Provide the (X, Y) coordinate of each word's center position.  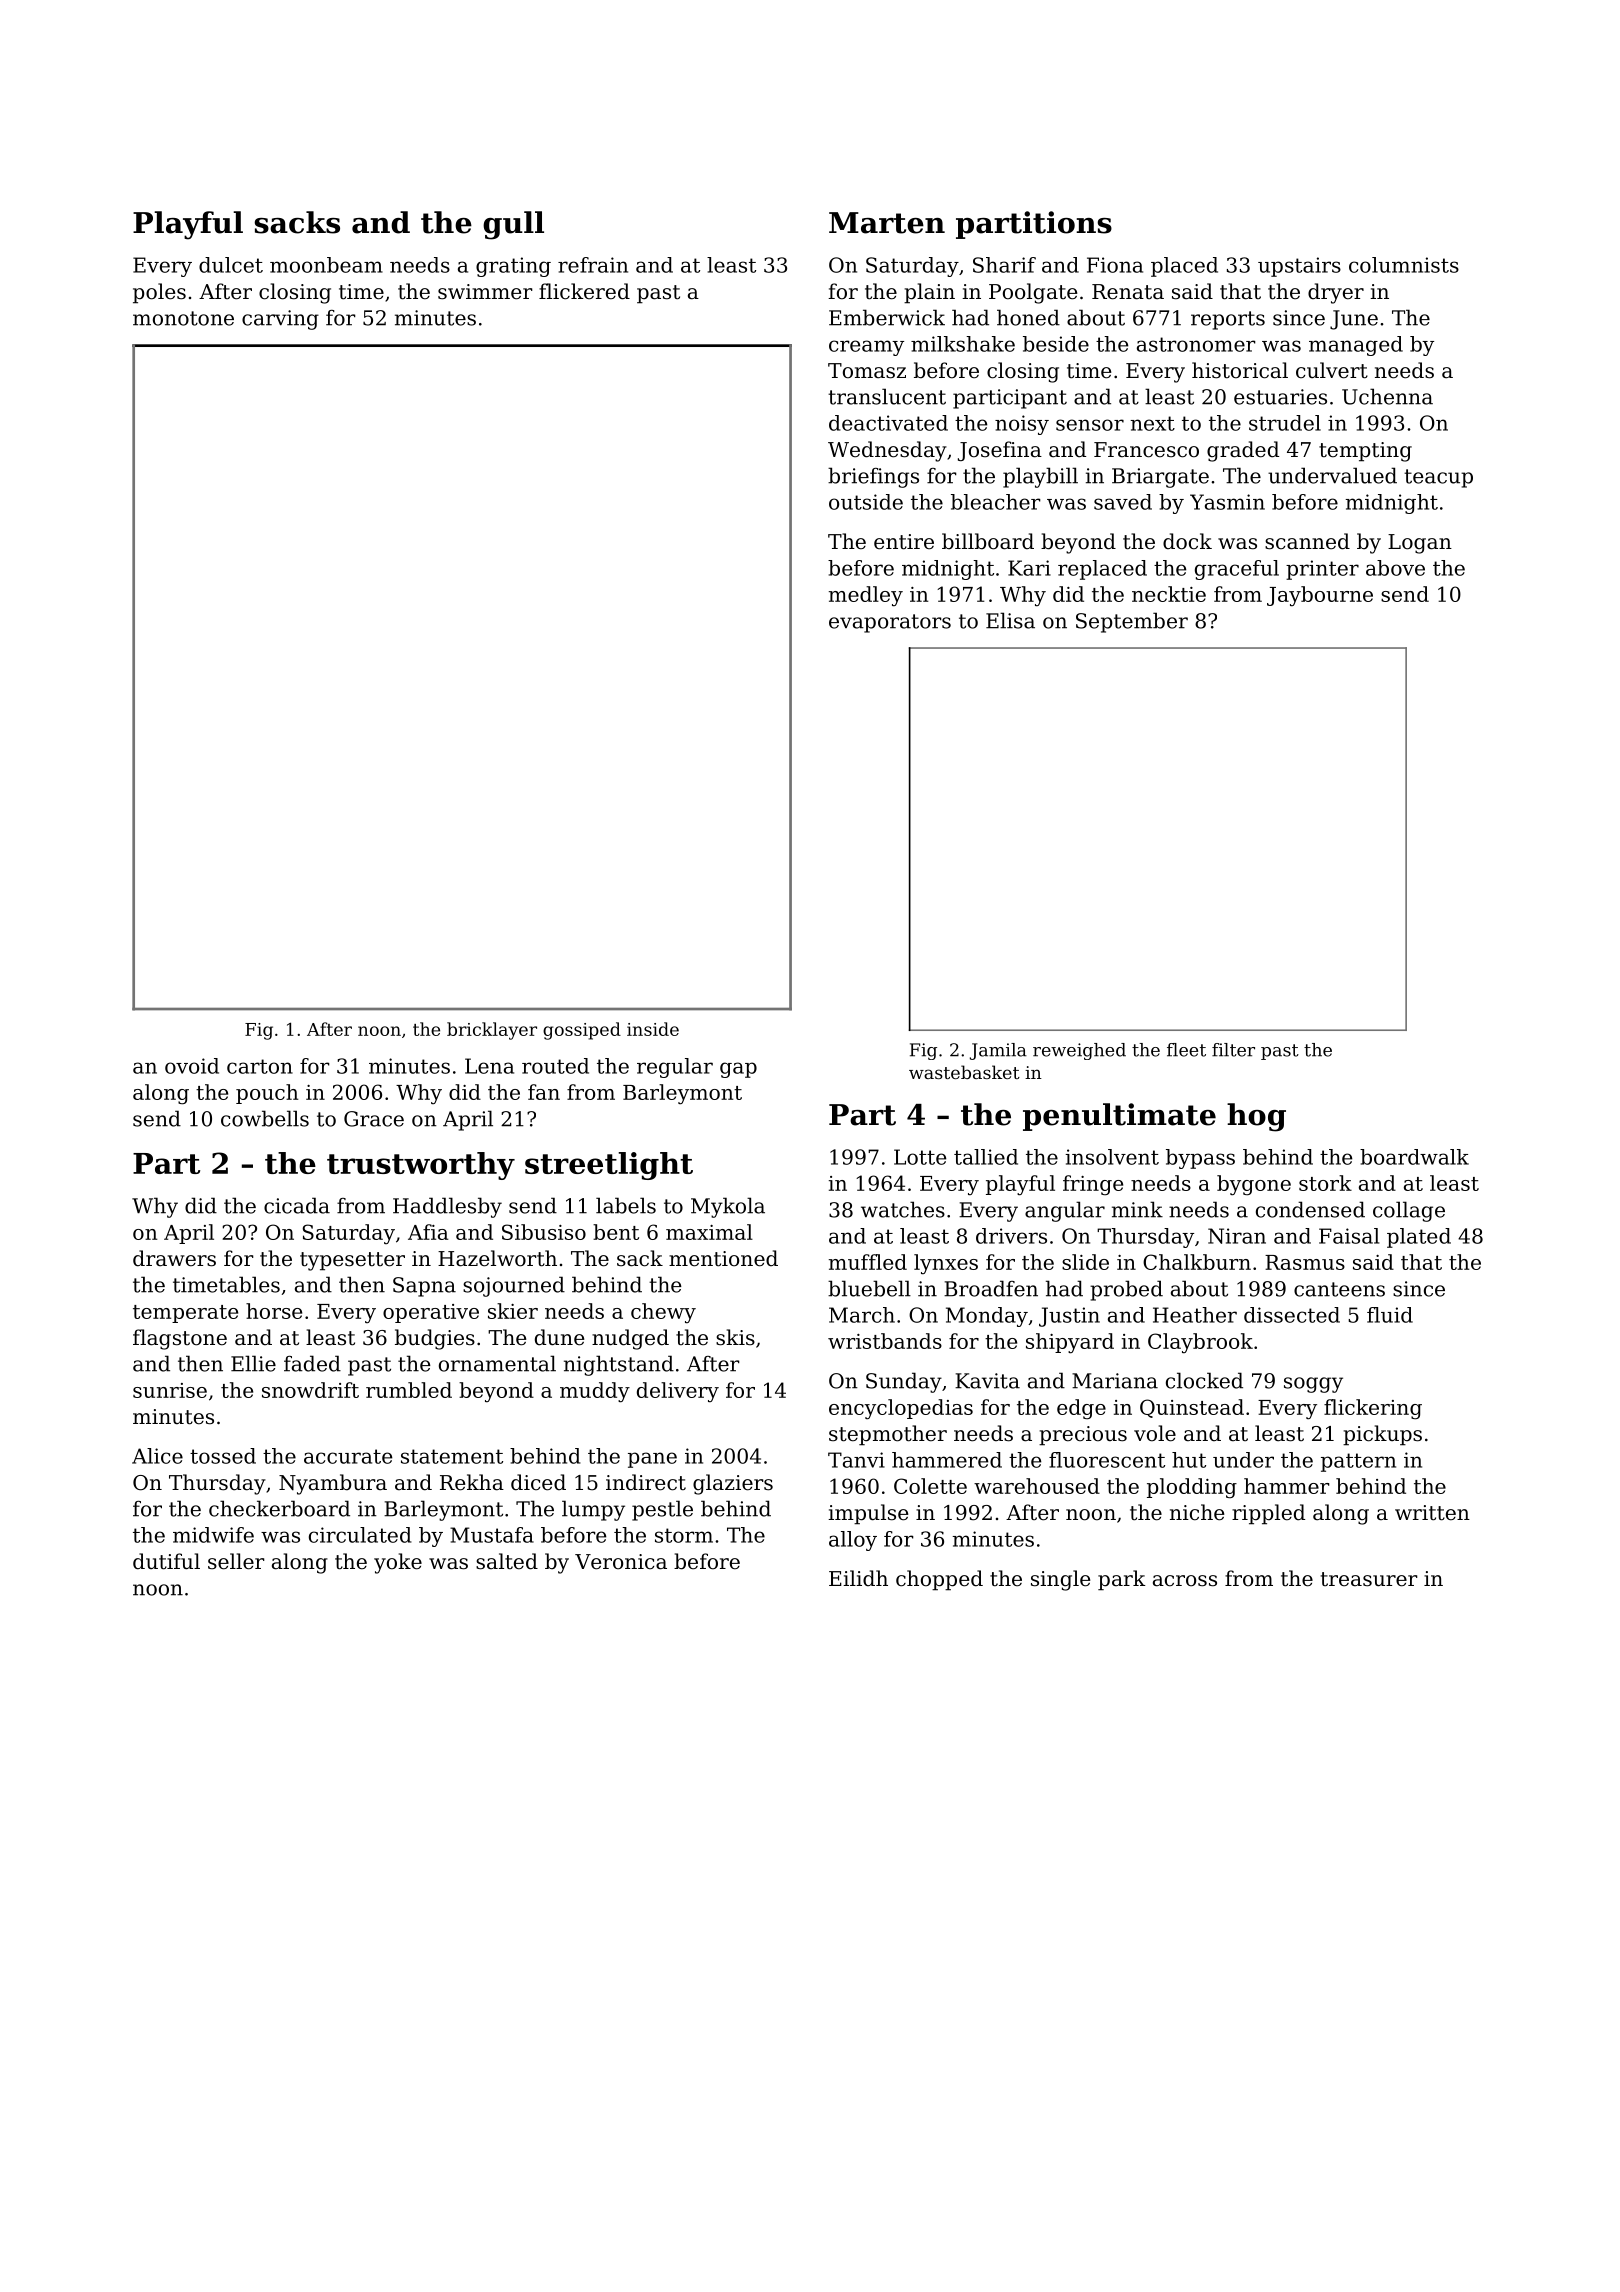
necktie (1169, 594)
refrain (593, 265)
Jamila (998, 1051)
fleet (1186, 1050)
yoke (398, 1563)
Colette (930, 1486)
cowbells (265, 1118)
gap (738, 1070)
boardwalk (1414, 1157)
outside (866, 502)
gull (513, 225)
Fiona (1115, 265)
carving (280, 320)
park (1122, 1580)
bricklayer (492, 1031)
